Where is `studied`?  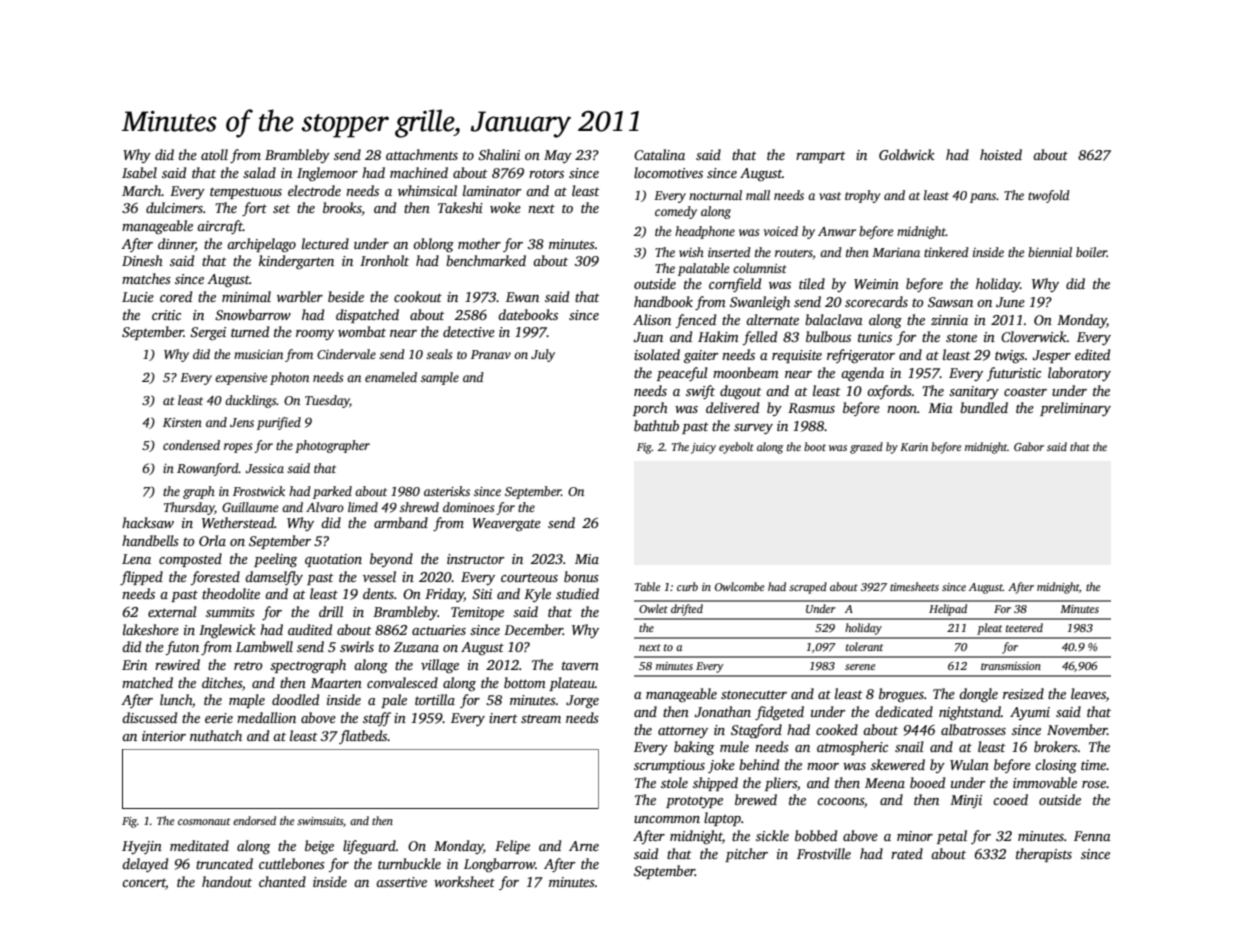
studied is located at coordinates (577, 593).
